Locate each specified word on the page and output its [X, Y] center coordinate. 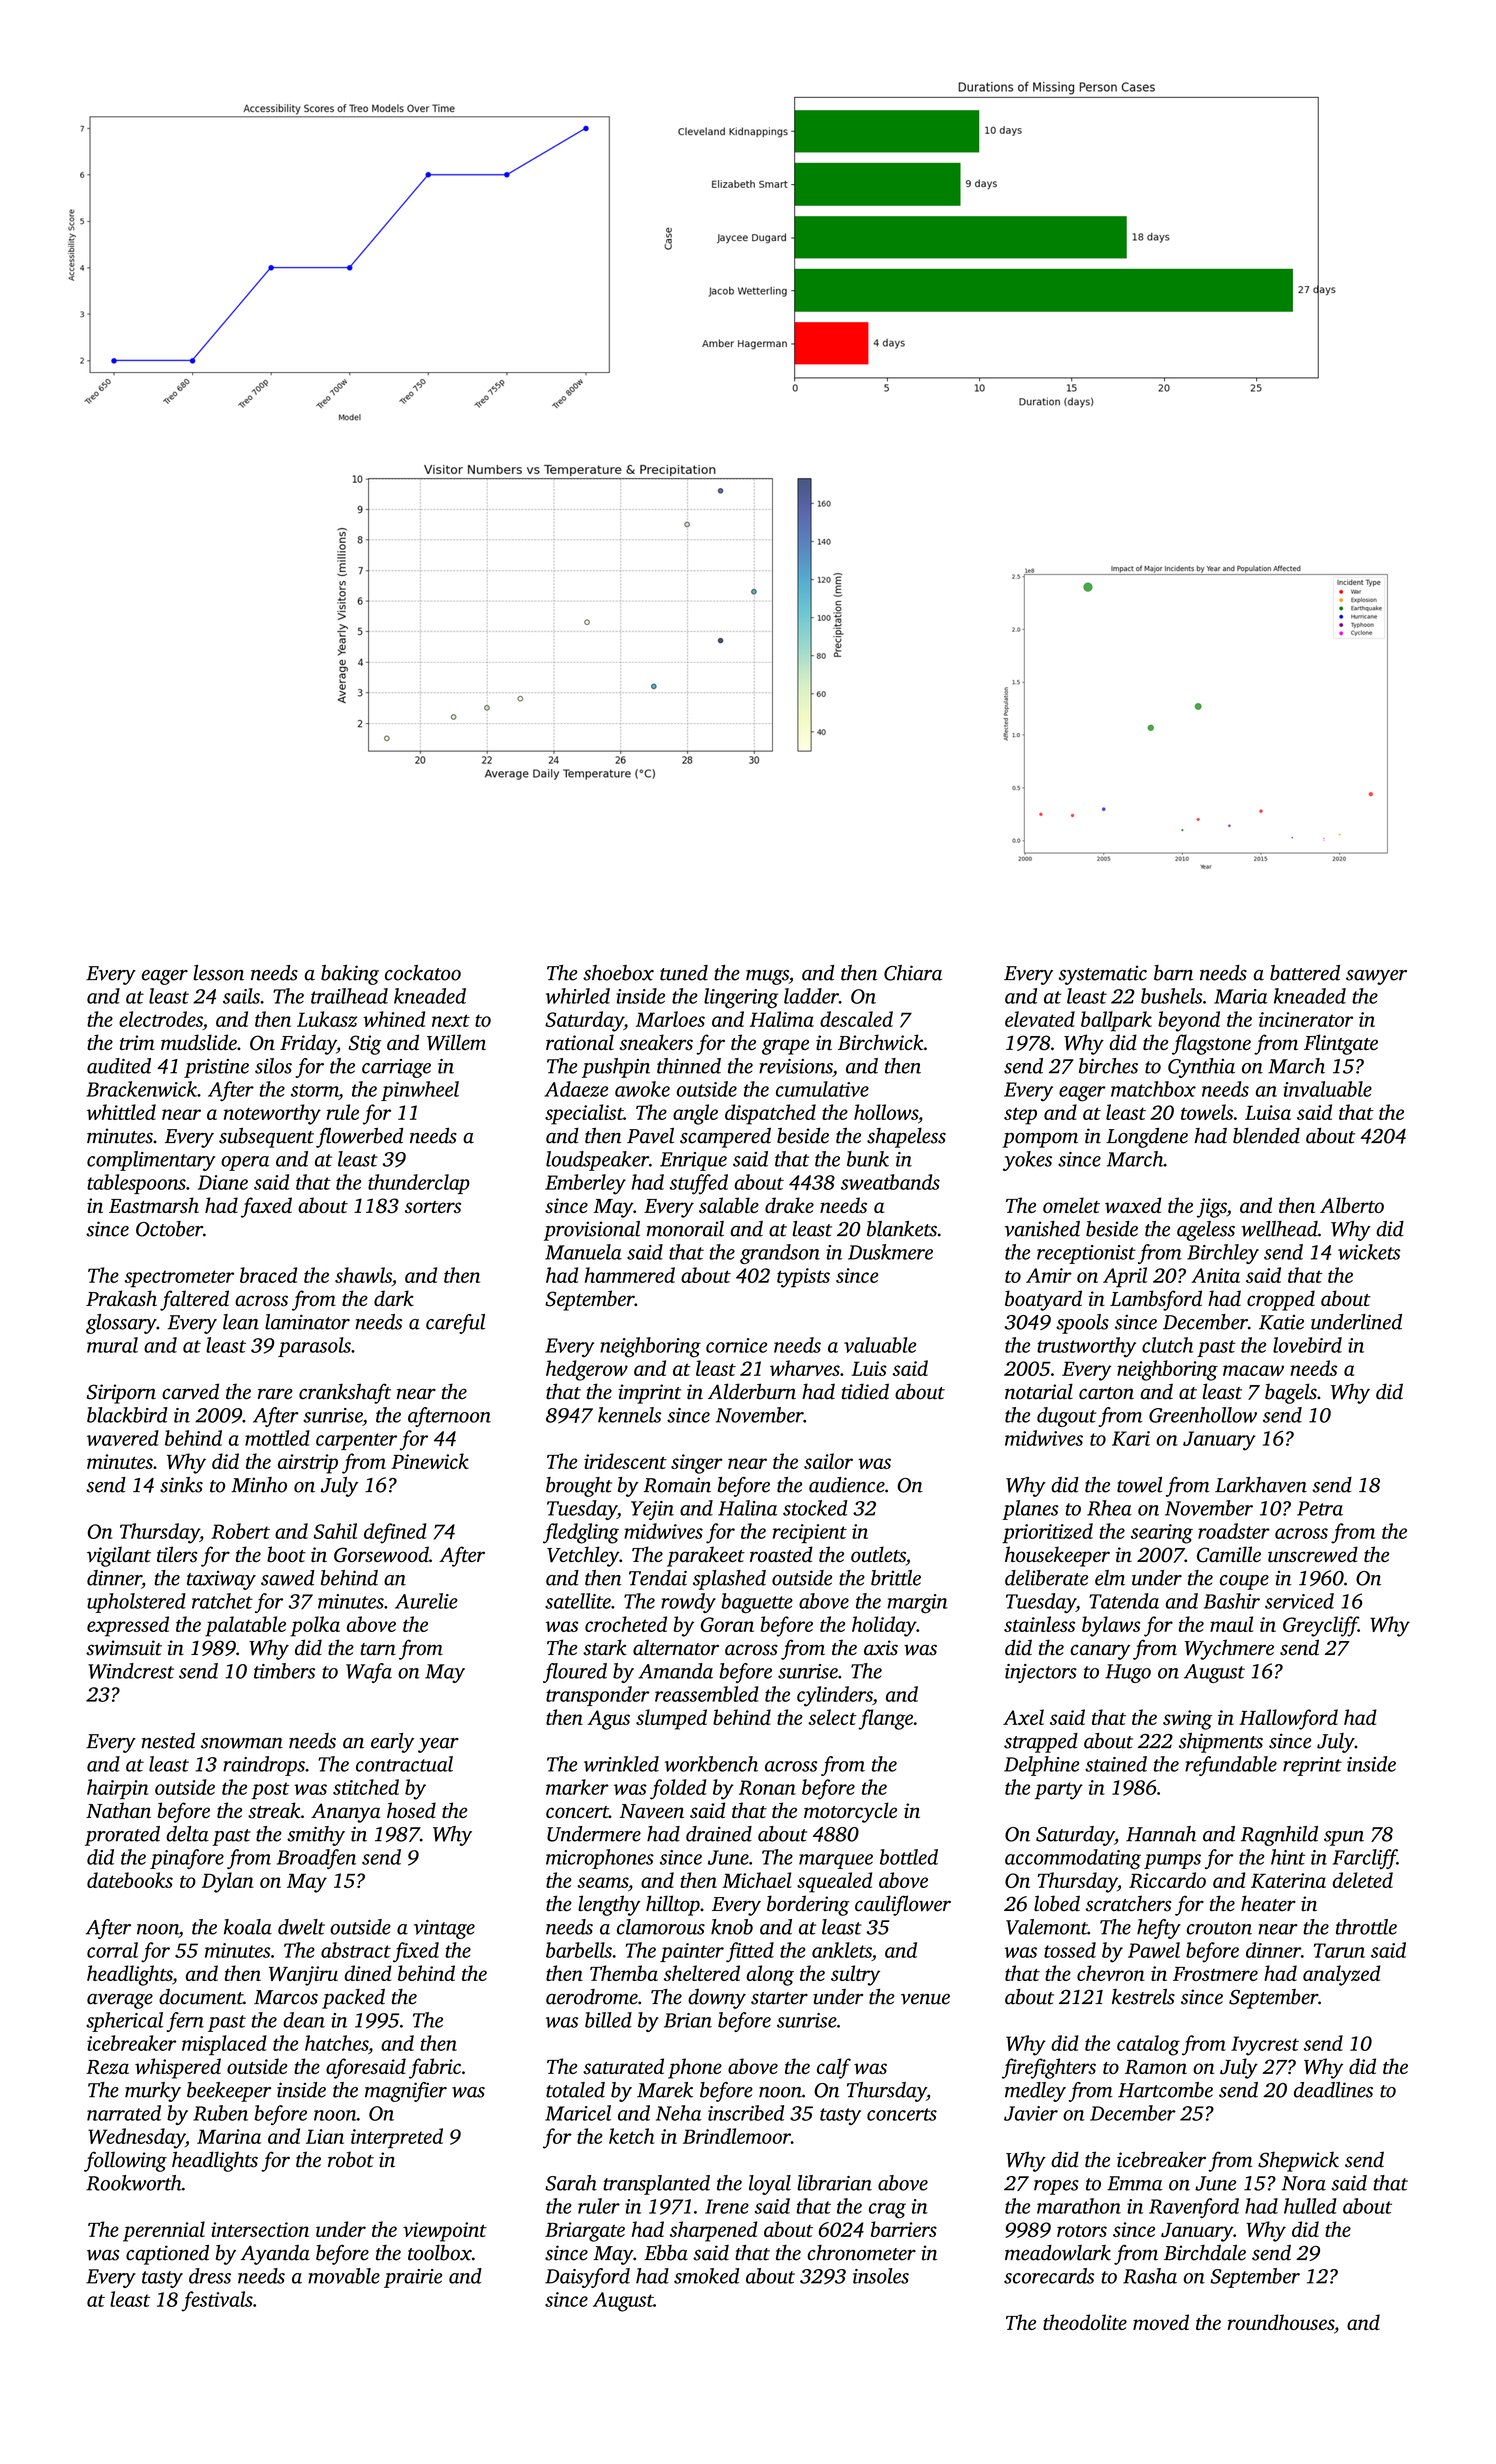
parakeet [706, 1556]
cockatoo [423, 973]
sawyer [1376, 977]
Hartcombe [1165, 2090]
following [125, 2161]
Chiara [913, 973]
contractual [404, 1764]
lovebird [1307, 1345]
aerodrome [592, 1997]
